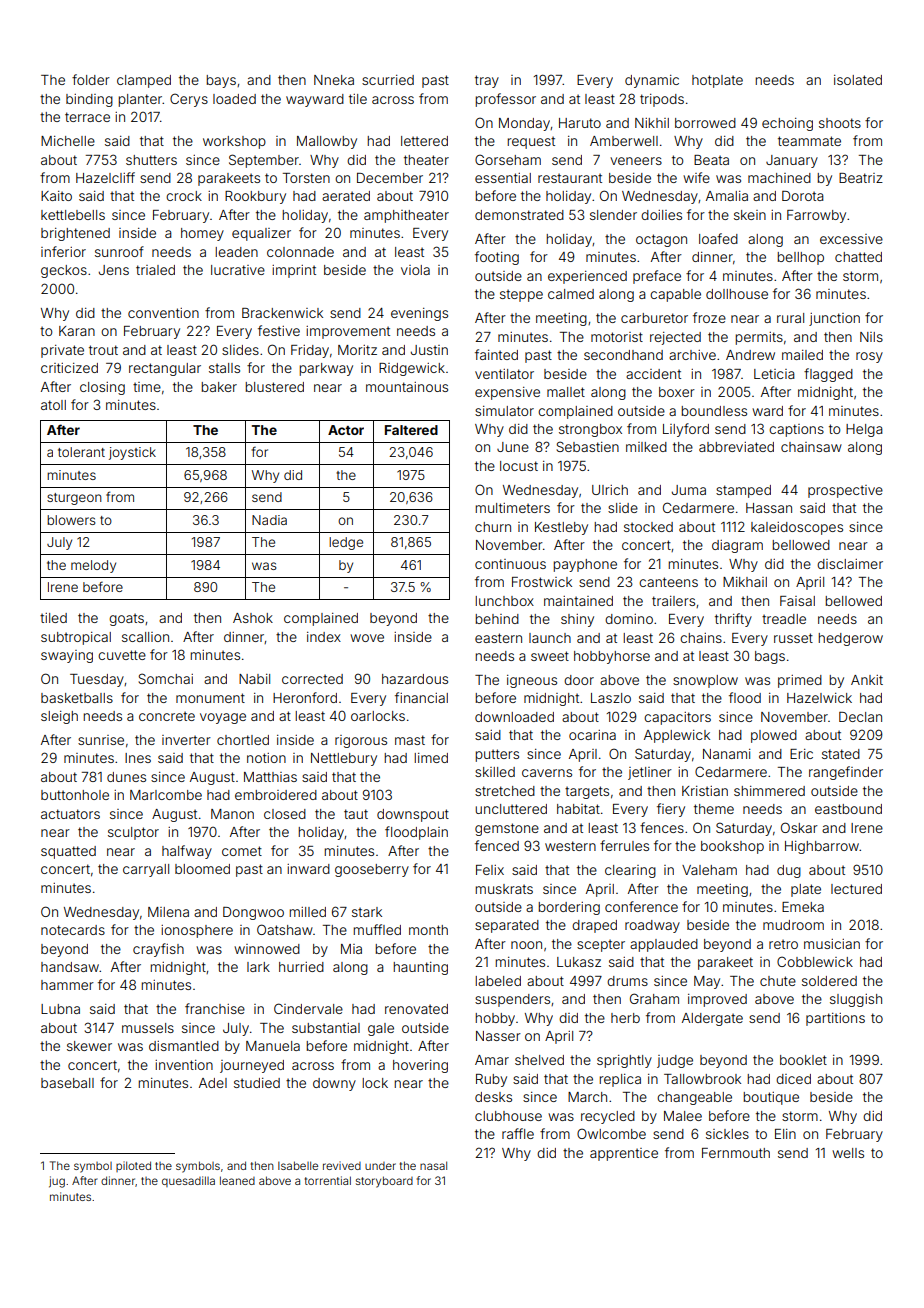 The image size is (924, 1308). Describe the element at coordinates (416, 1009) in the document. I see `renovated` at that location.
